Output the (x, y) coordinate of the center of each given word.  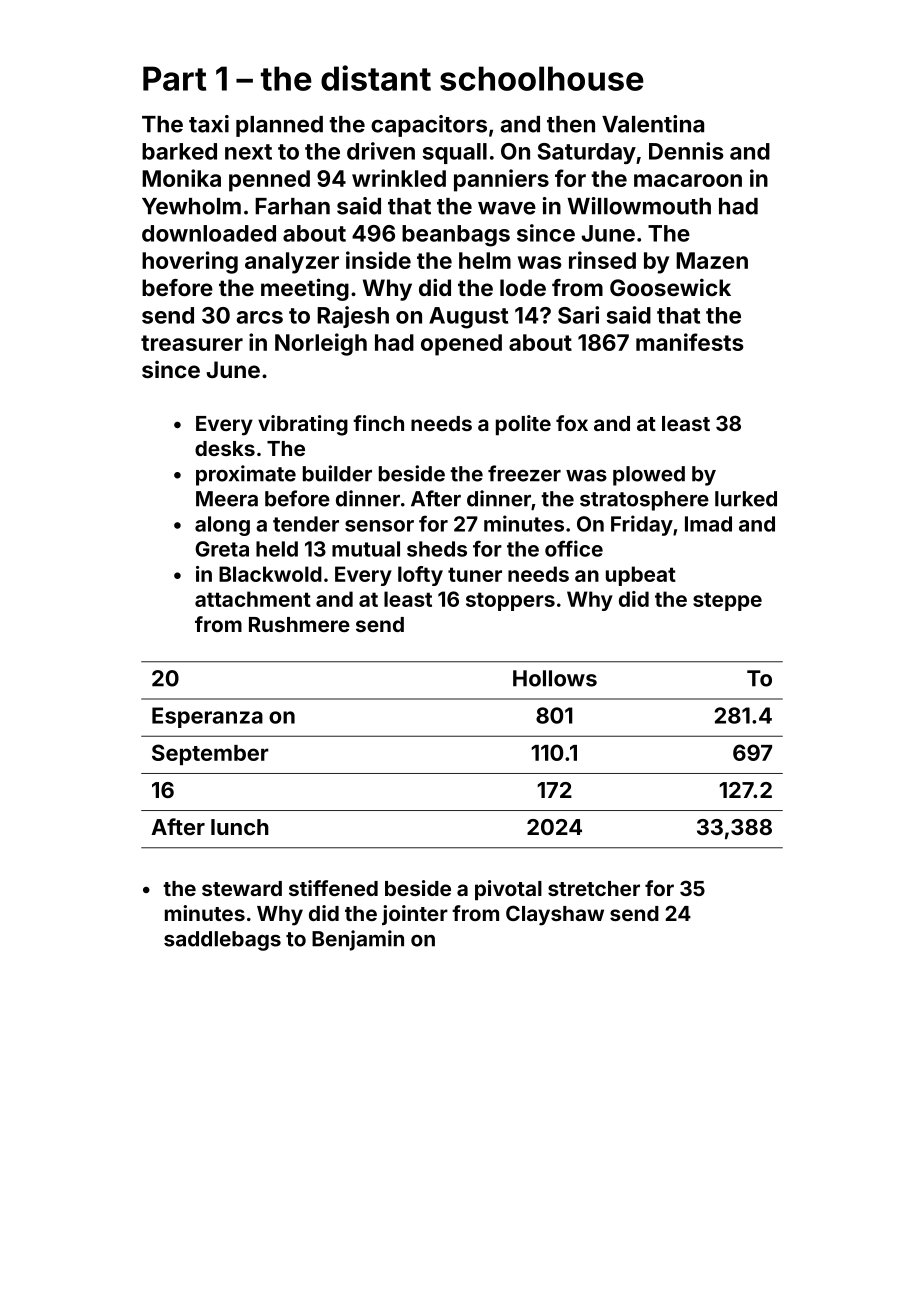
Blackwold (270, 574)
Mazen (712, 260)
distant (376, 78)
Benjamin (358, 940)
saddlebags (222, 941)
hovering (190, 262)
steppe (727, 601)
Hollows (555, 678)
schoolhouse (542, 78)
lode (523, 287)
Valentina (653, 124)
